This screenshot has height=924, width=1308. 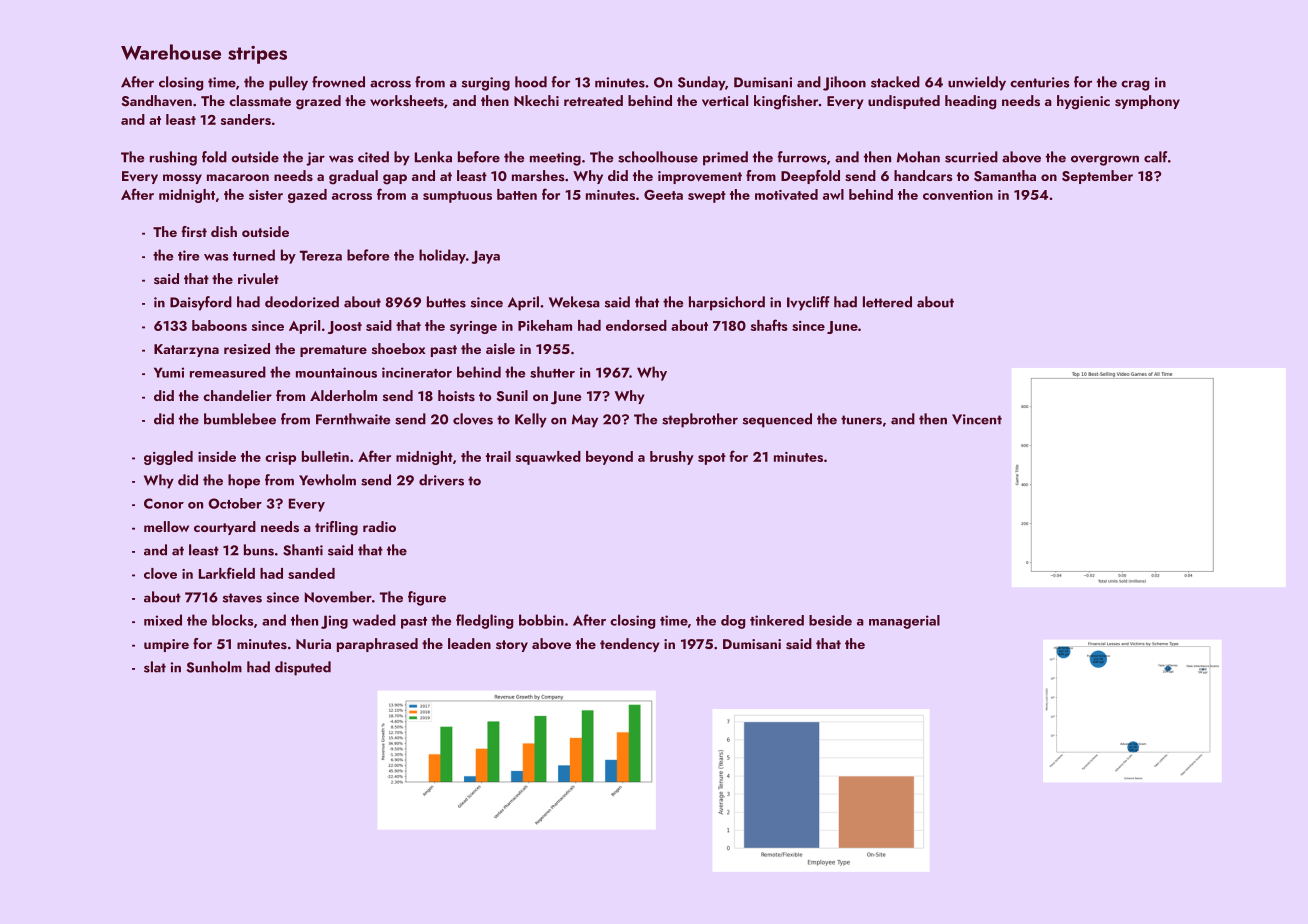 What do you see at coordinates (257, 55) in the screenshot?
I see `stripes` at bounding box center [257, 55].
